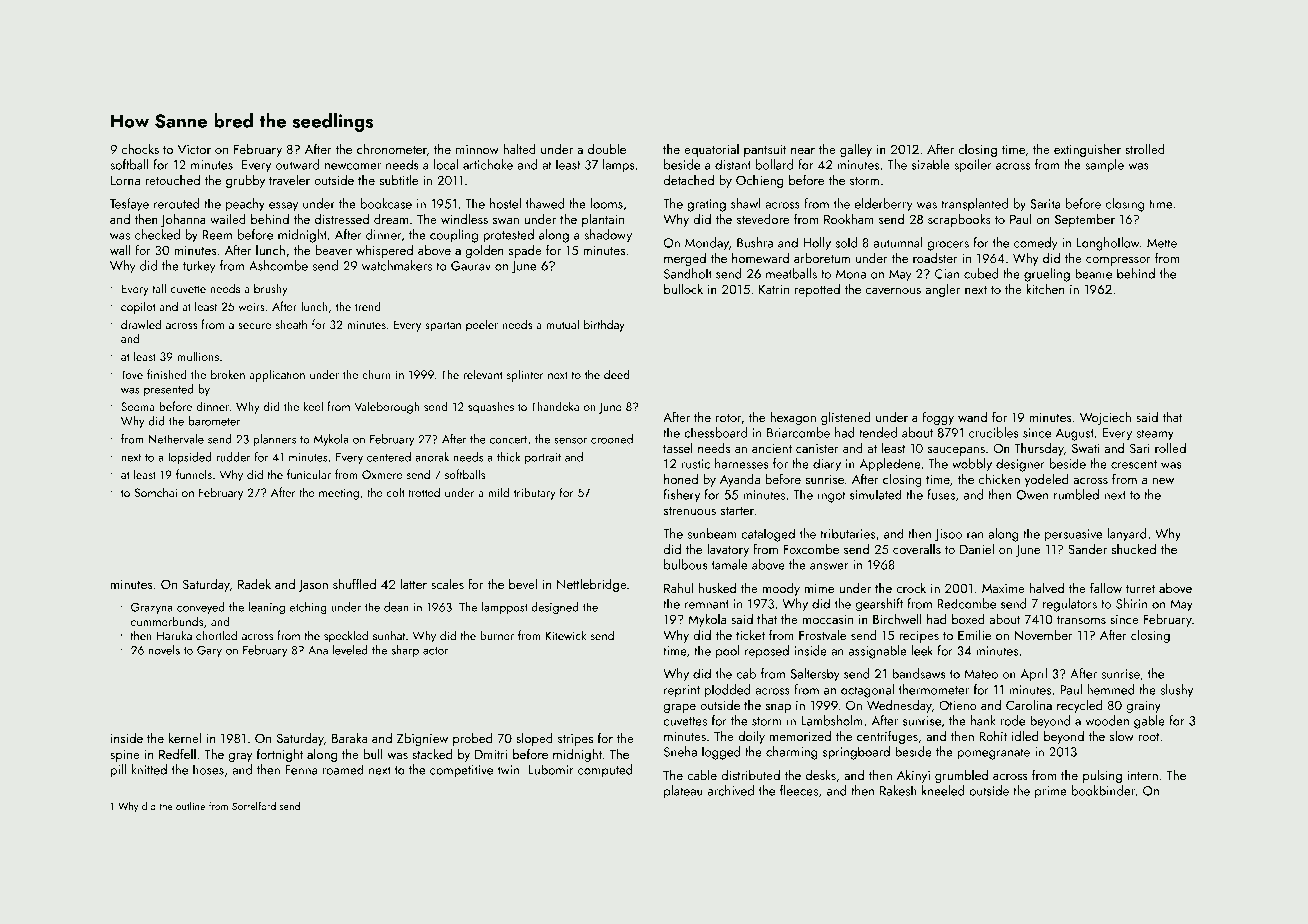  Describe the element at coordinates (176, 439) in the image. I see `Nethervale` at that location.
